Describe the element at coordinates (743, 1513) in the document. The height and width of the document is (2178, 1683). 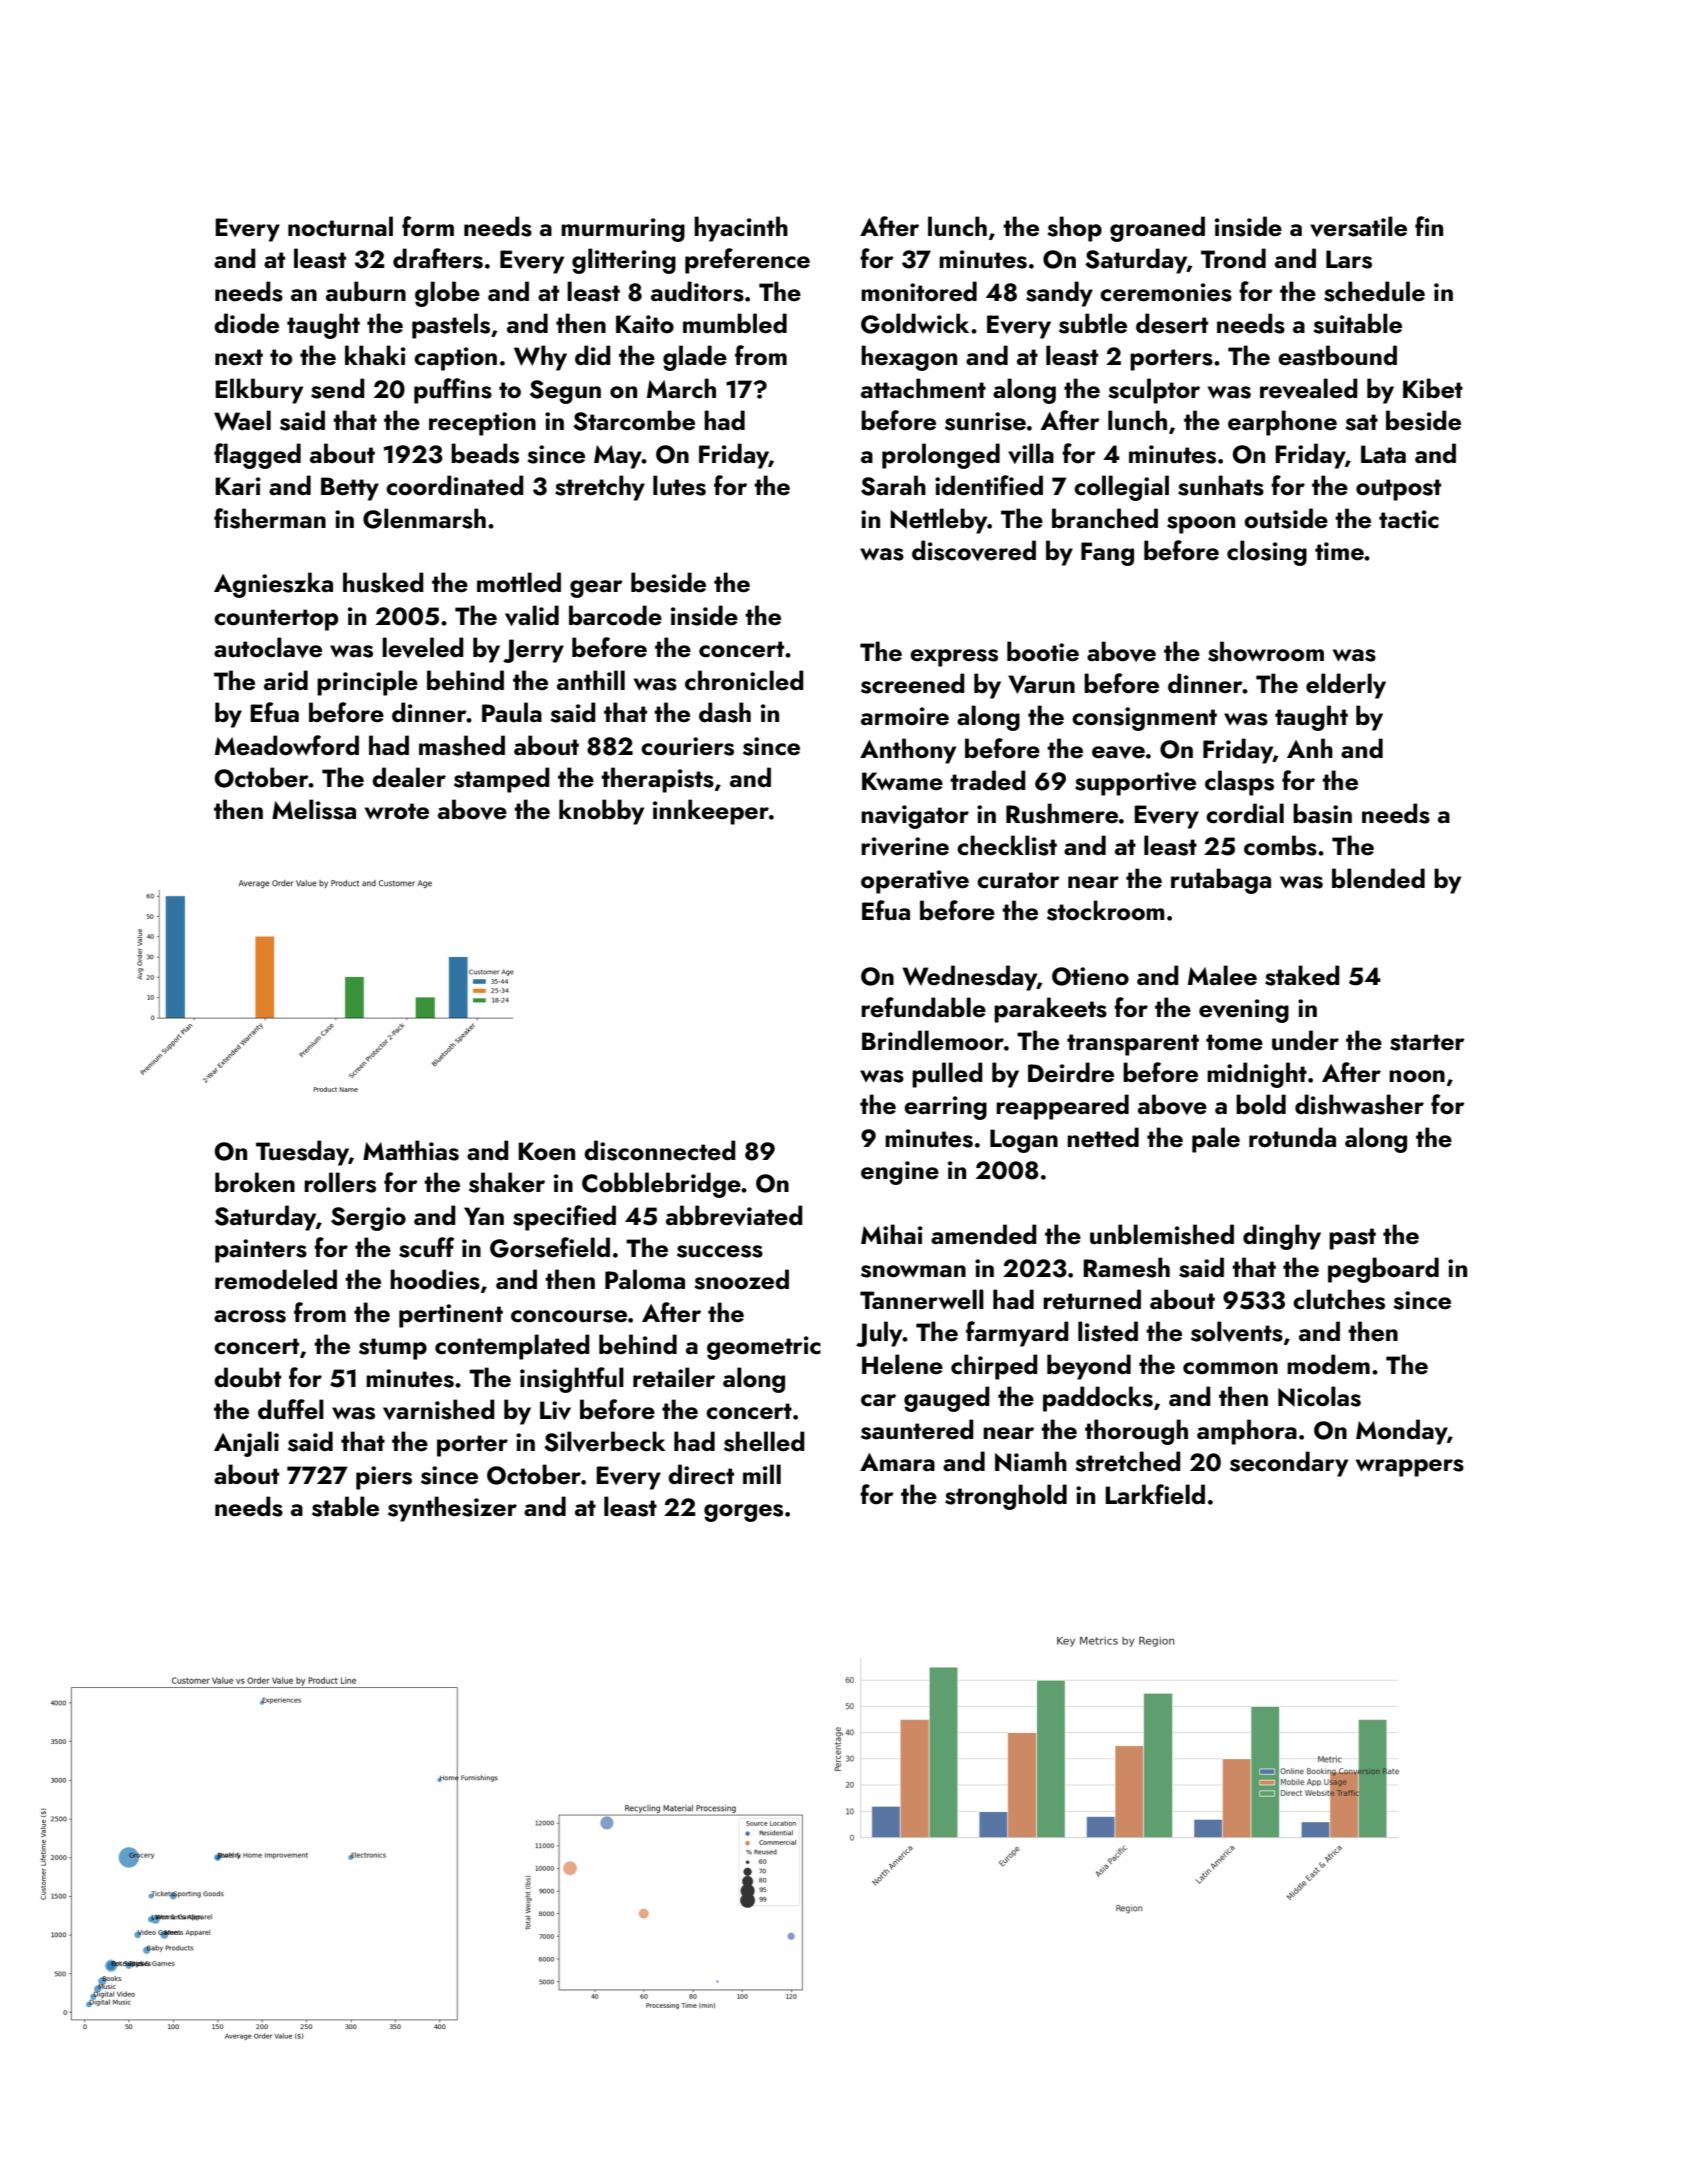
I see `gorges` at that location.
